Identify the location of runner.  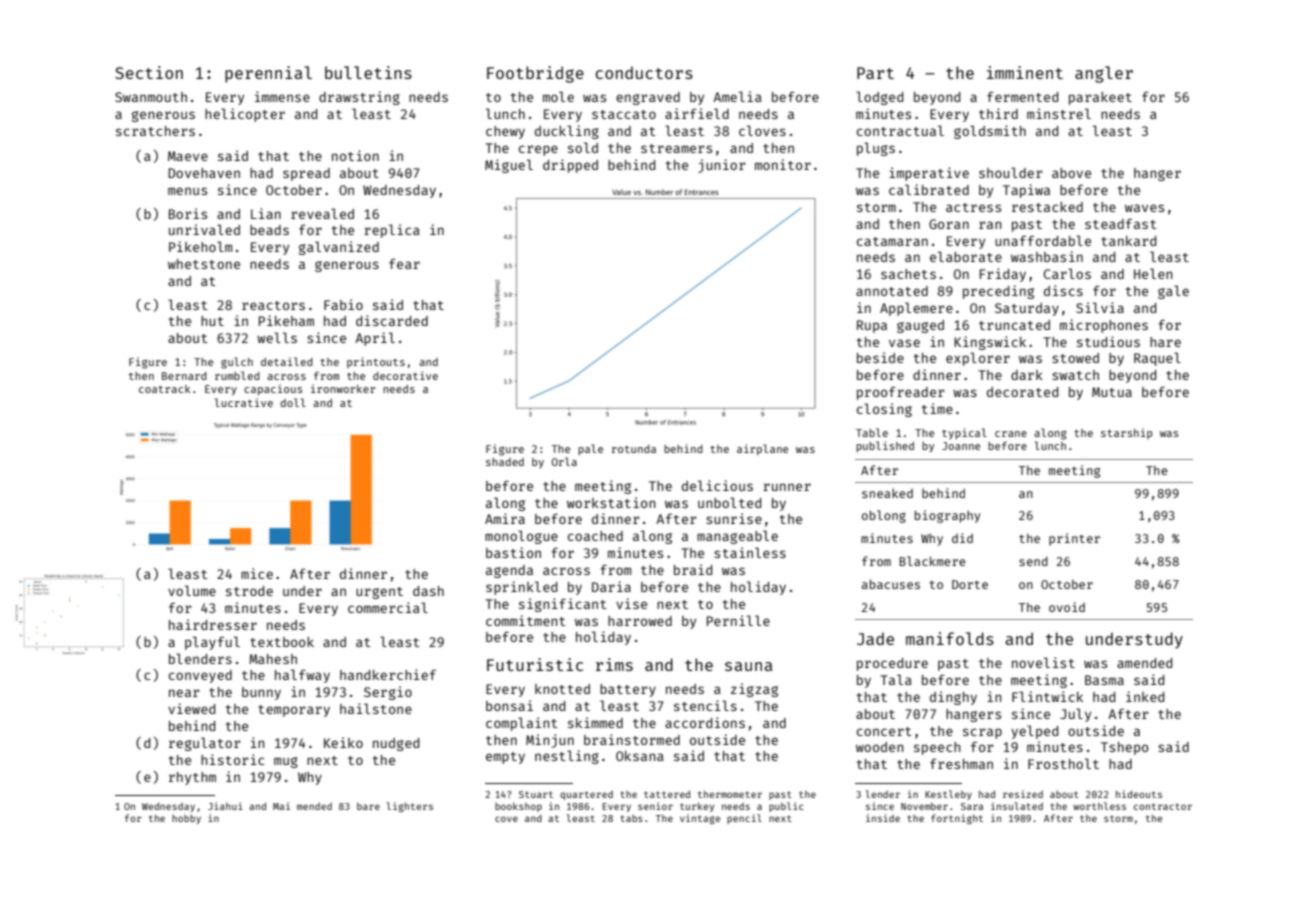
(787, 487).
